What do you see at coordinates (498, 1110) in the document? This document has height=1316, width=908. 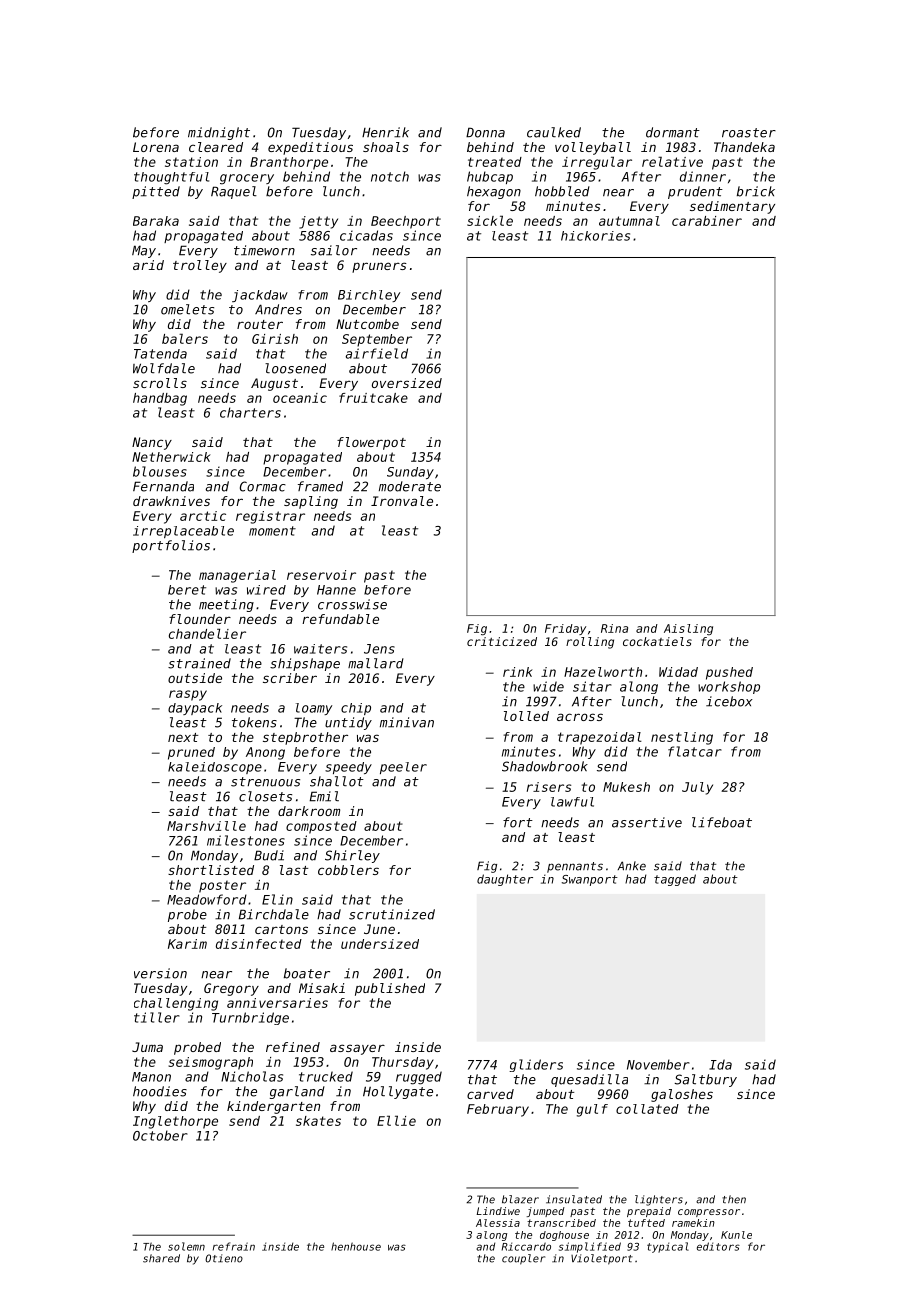 I see `February` at bounding box center [498, 1110].
